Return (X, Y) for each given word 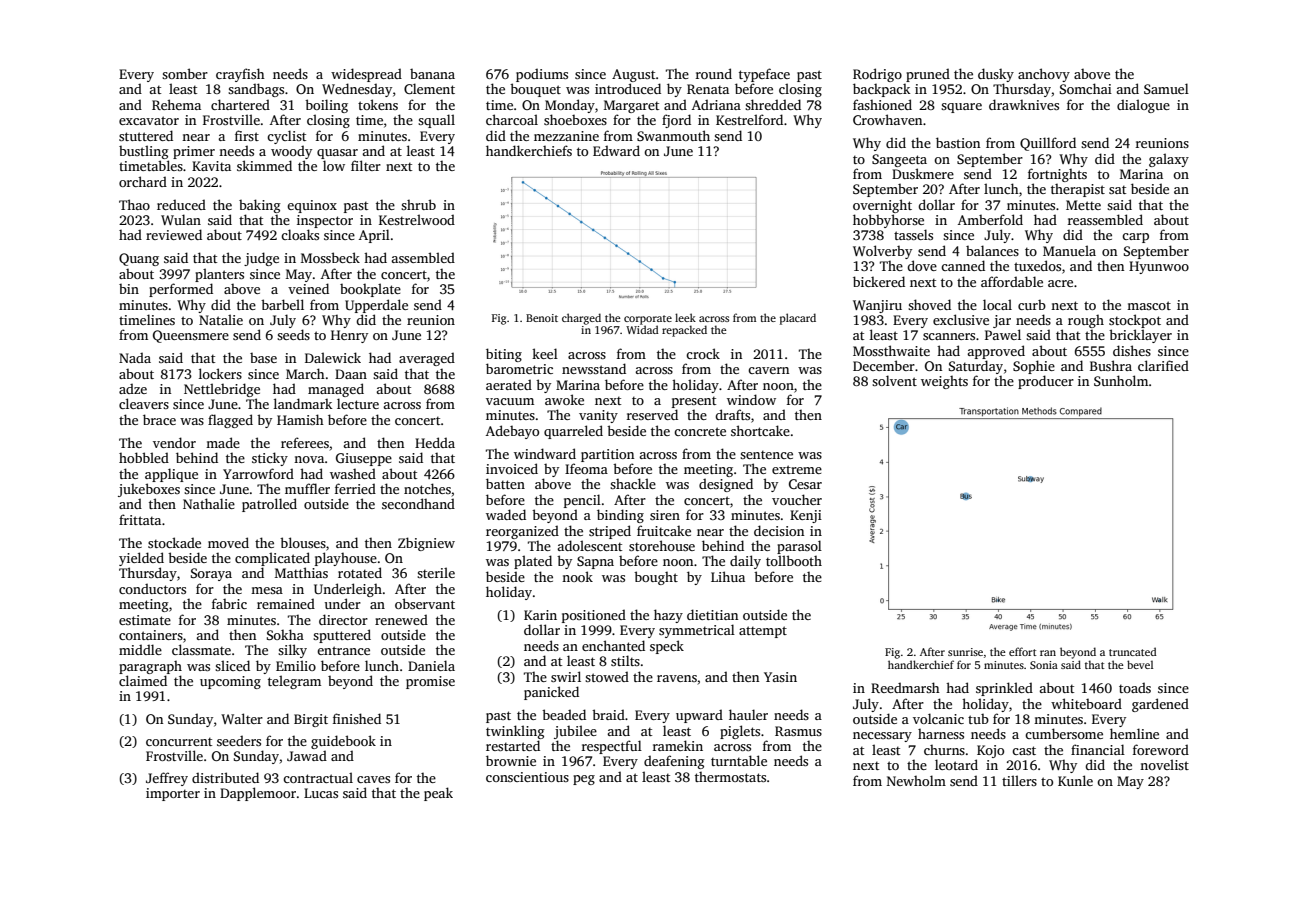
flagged (230, 421)
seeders (239, 740)
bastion (958, 142)
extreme (797, 469)
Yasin (780, 677)
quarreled (573, 432)
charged (581, 319)
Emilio (296, 665)
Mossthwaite (891, 350)
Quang (139, 259)
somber (185, 73)
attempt (763, 632)
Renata (708, 89)
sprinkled (1004, 689)
